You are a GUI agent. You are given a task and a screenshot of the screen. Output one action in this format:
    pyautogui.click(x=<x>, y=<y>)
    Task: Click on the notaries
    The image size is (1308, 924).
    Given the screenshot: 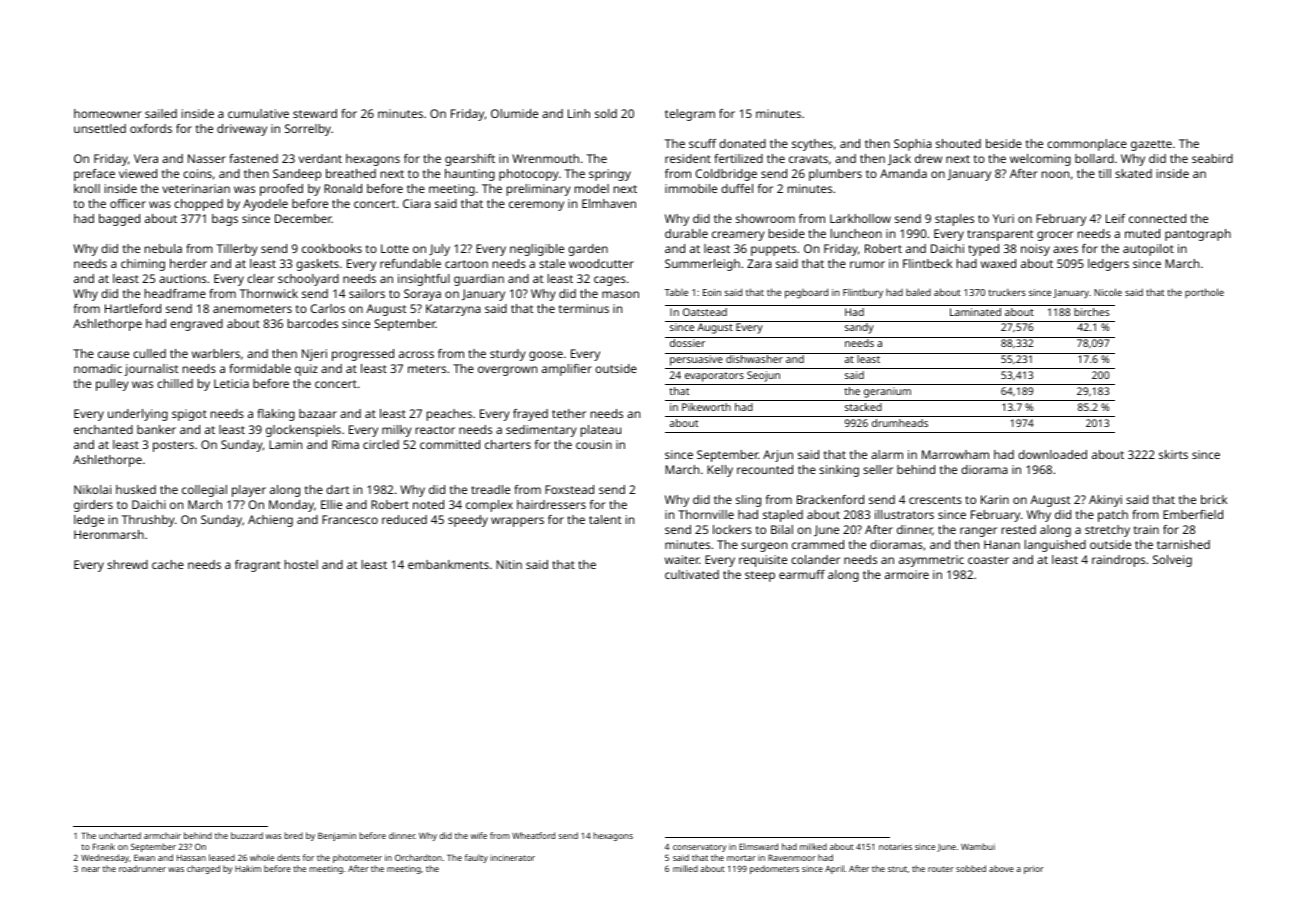 What is the action you would take?
    pyautogui.click(x=895, y=847)
